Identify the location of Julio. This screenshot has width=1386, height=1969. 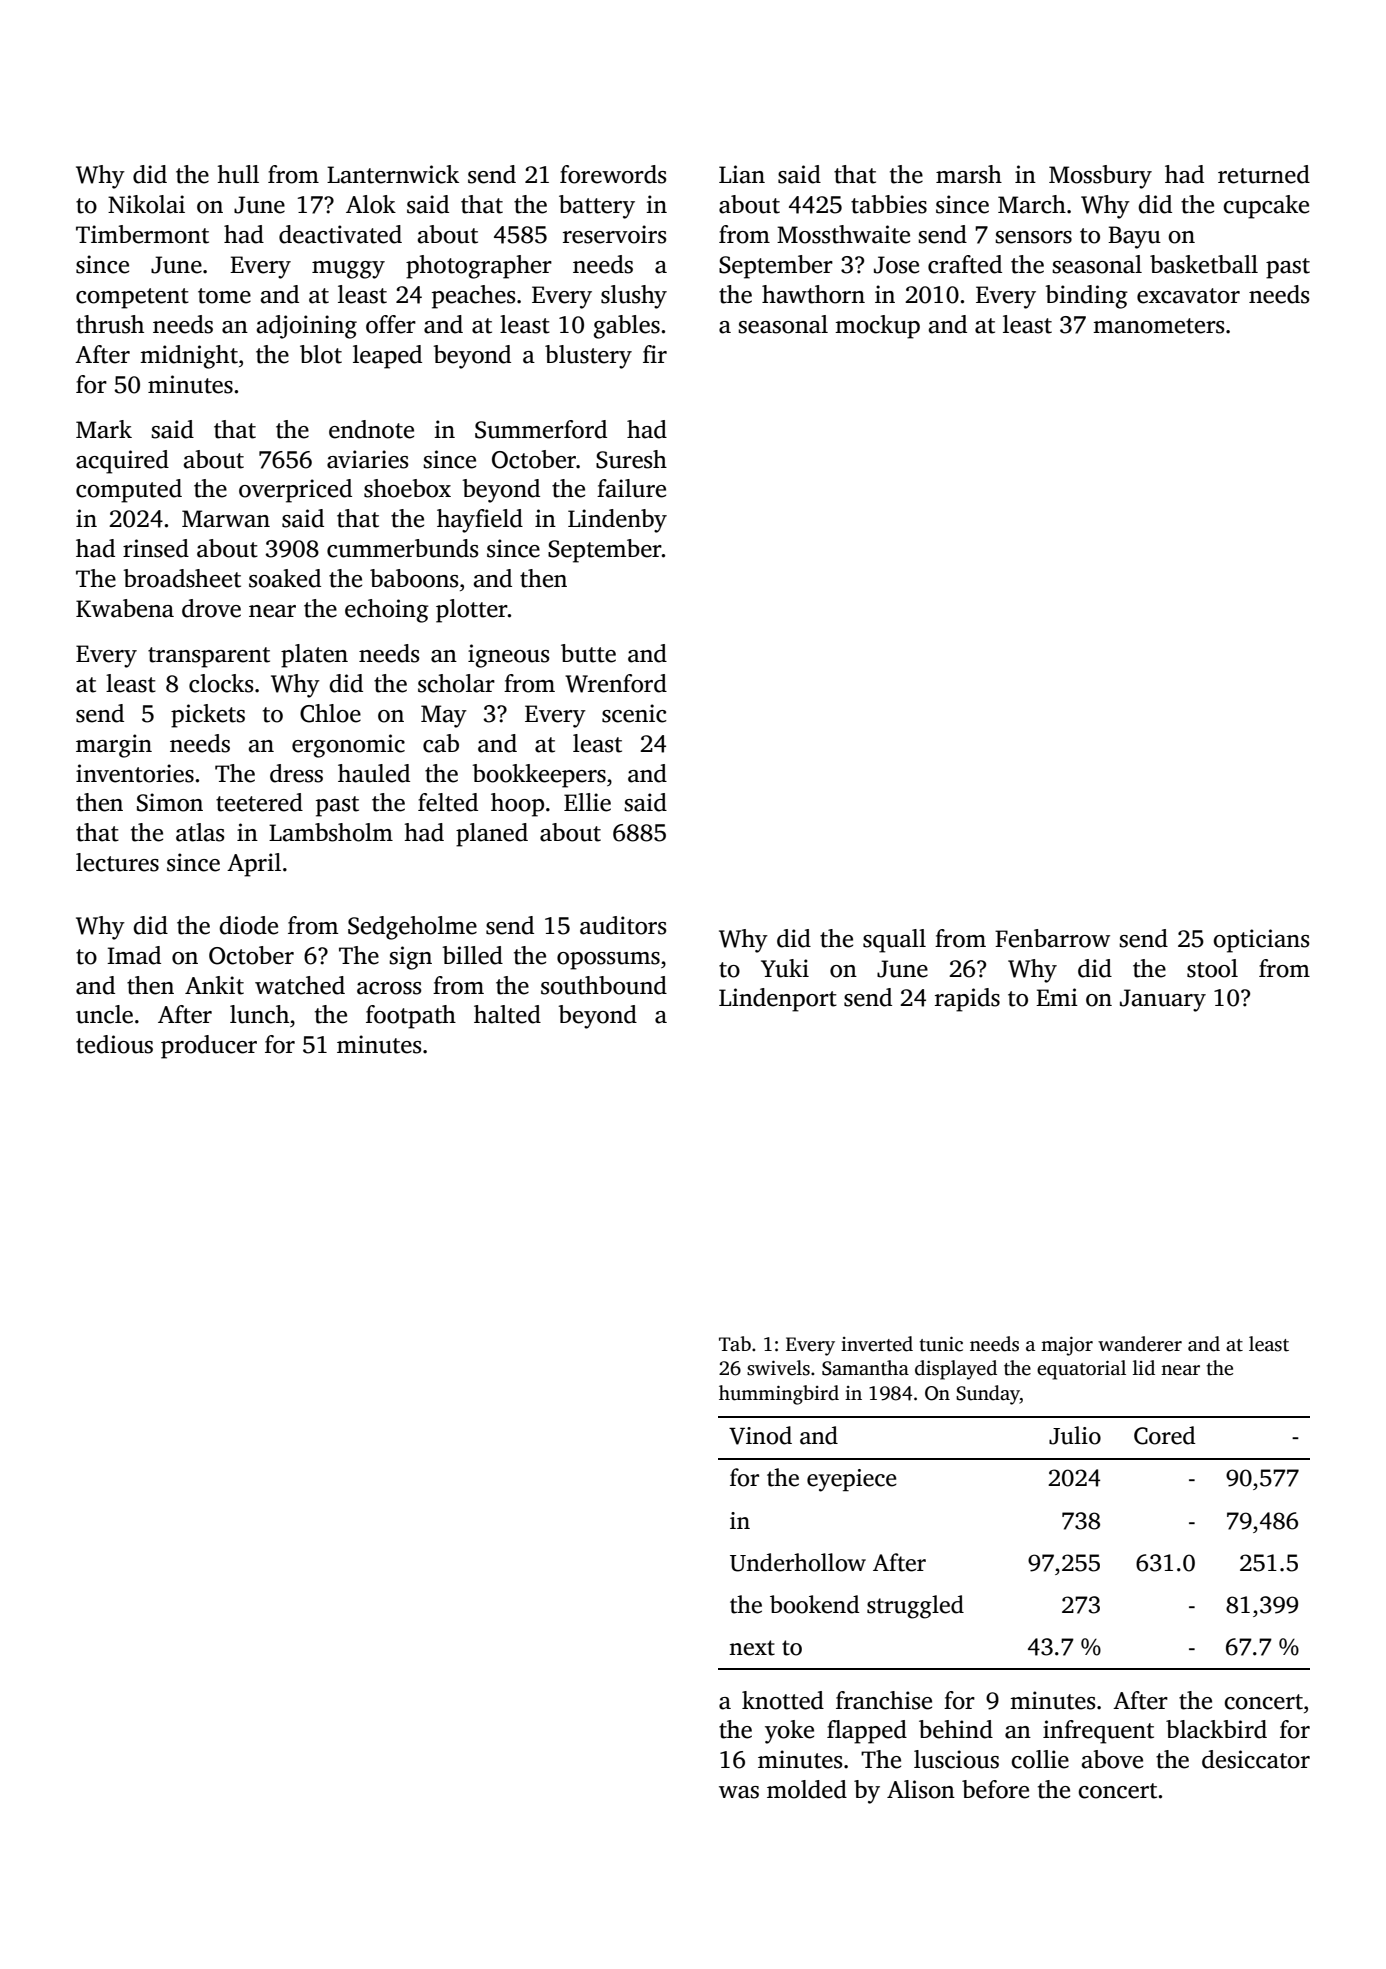
(1075, 1435).
